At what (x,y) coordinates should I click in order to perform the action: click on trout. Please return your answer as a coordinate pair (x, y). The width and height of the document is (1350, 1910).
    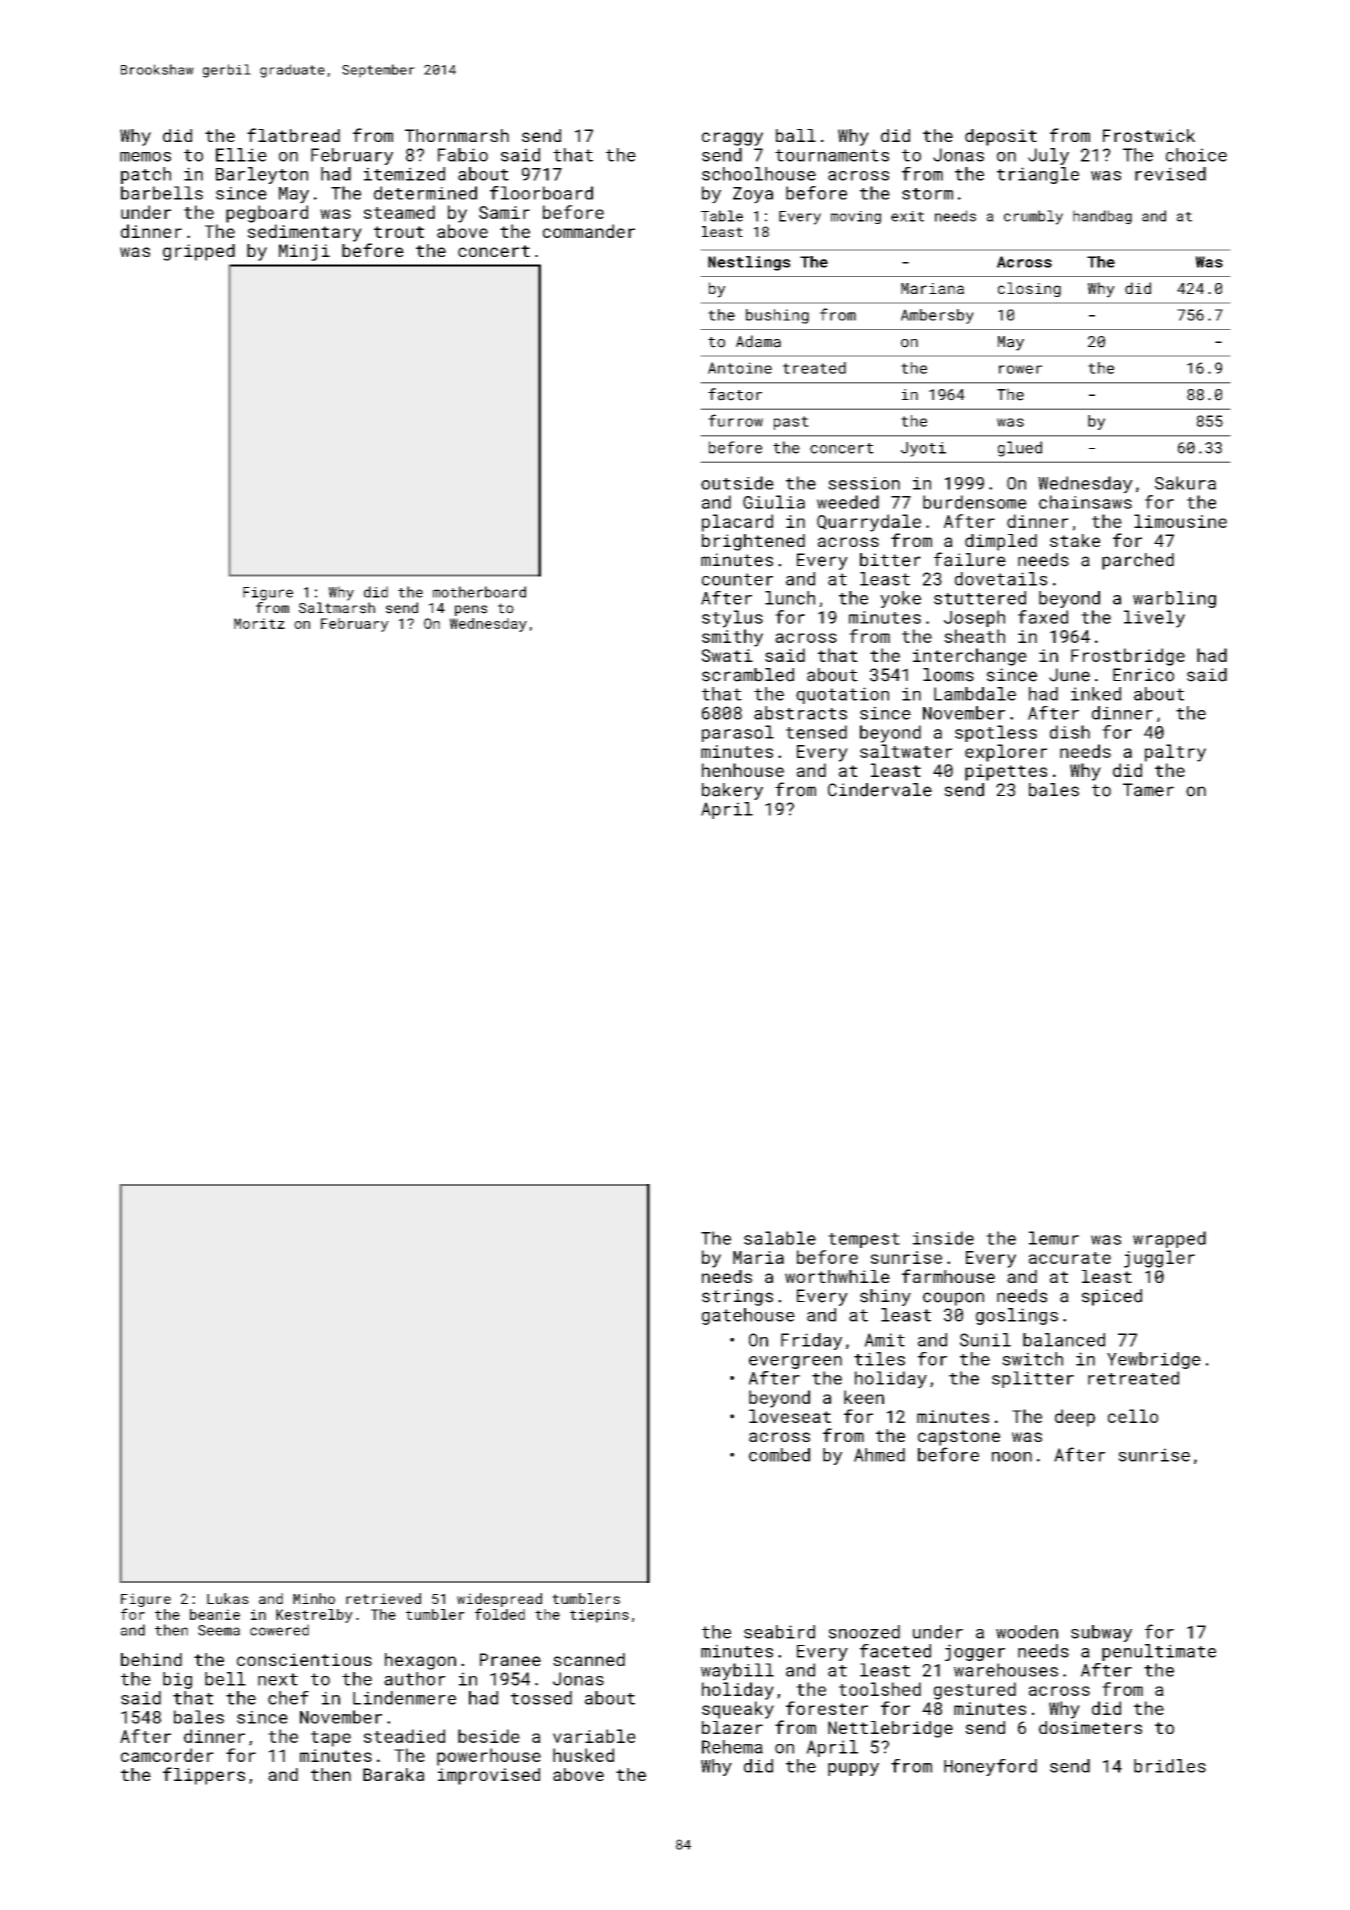
    Looking at the image, I should click on (399, 232).
